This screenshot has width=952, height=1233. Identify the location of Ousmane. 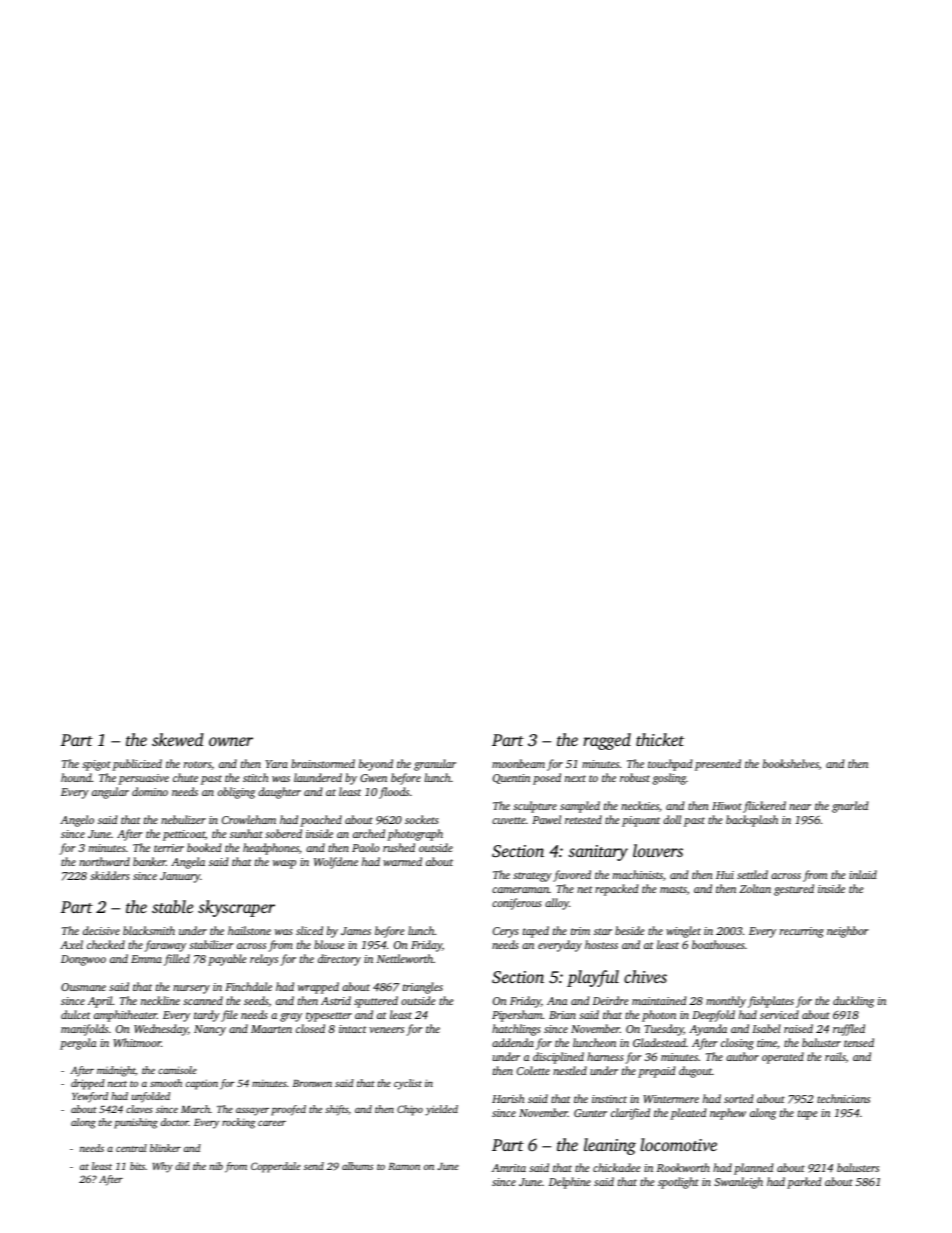
(83, 987).
